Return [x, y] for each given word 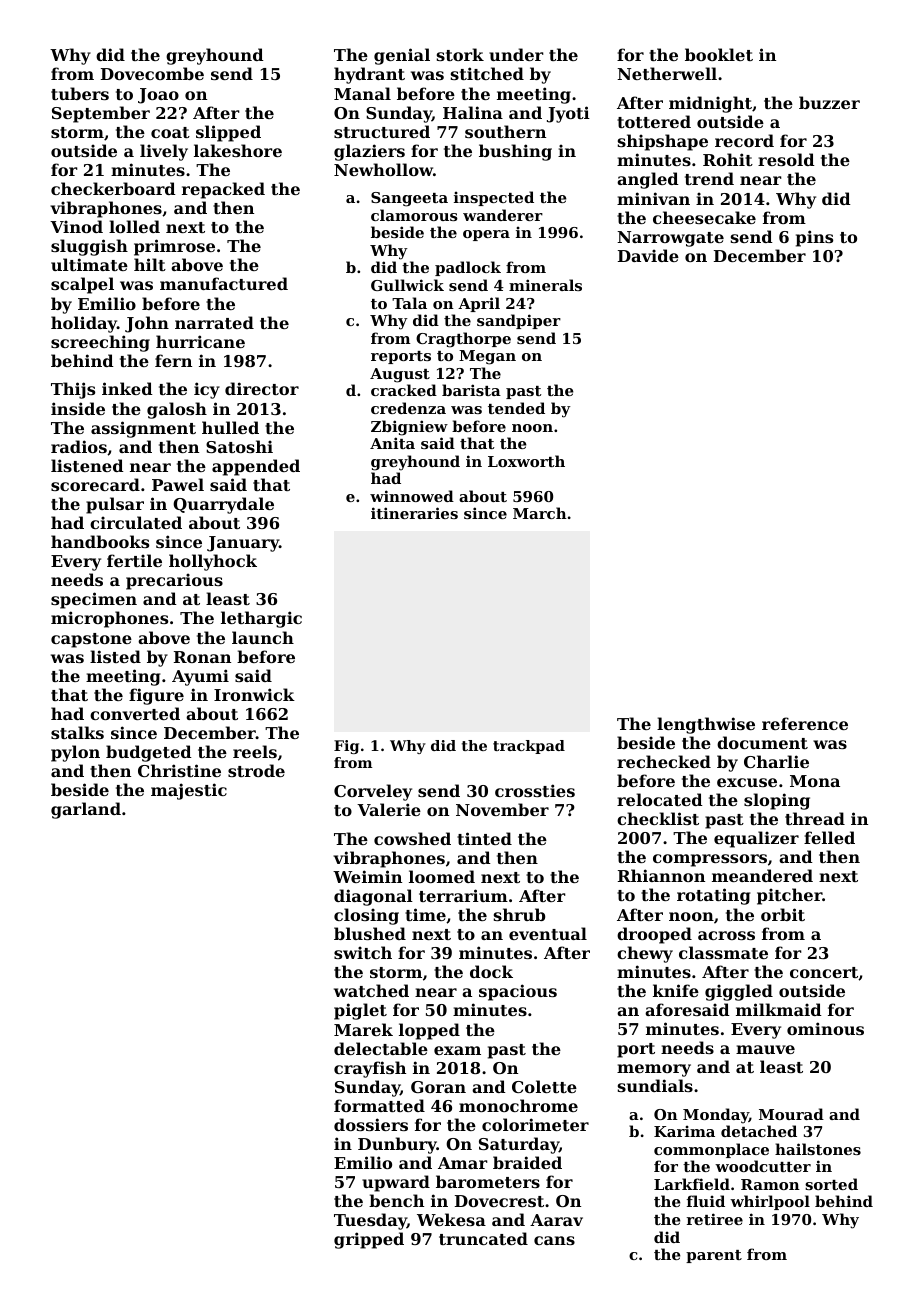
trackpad [529, 747]
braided [527, 1162]
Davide [648, 255]
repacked [223, 190]
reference [805, 723]
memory [654, 1070]
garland [86, 810]
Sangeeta [409, 199]
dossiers [371, 1124]
